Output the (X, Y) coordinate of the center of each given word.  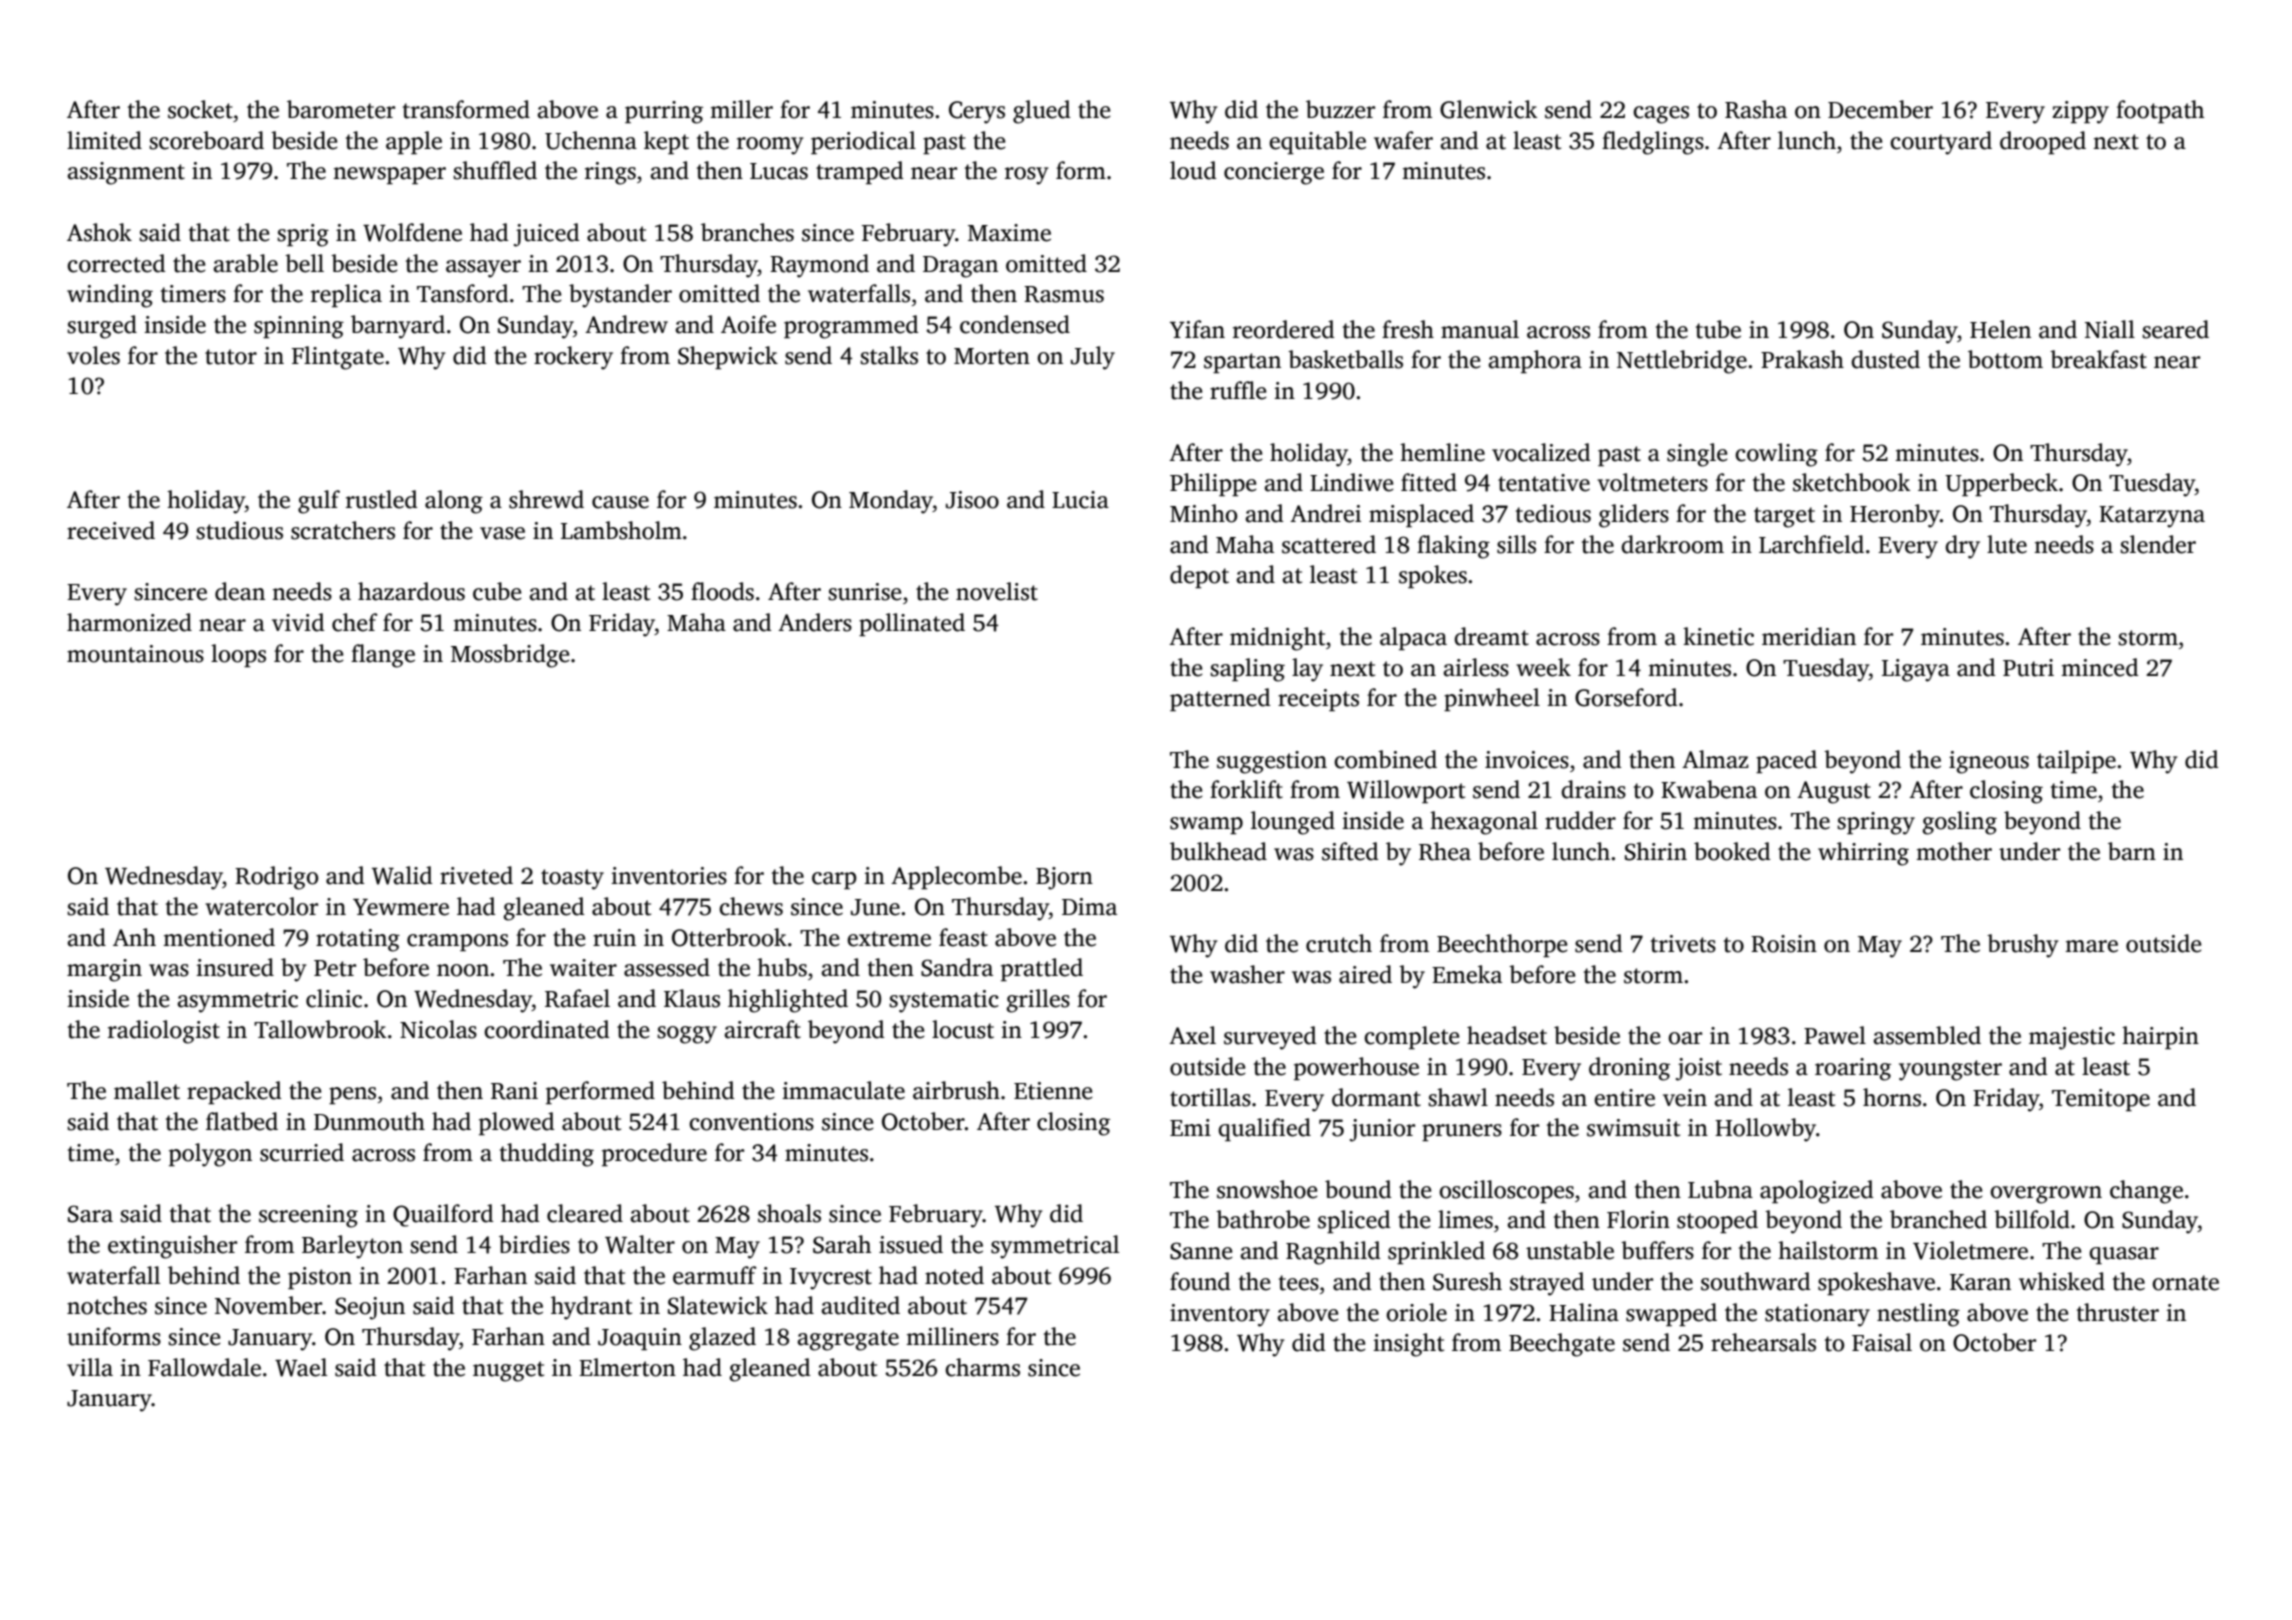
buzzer (1340, 109)
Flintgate (338, 358)
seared (2175, 329)
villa (90, 1367)
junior (1382, 1130)
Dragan (960, 267)
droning (1629, 1069)
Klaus (692, 998)
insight (1408, 1345)
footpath (2160, 111)
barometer (341, 109)
